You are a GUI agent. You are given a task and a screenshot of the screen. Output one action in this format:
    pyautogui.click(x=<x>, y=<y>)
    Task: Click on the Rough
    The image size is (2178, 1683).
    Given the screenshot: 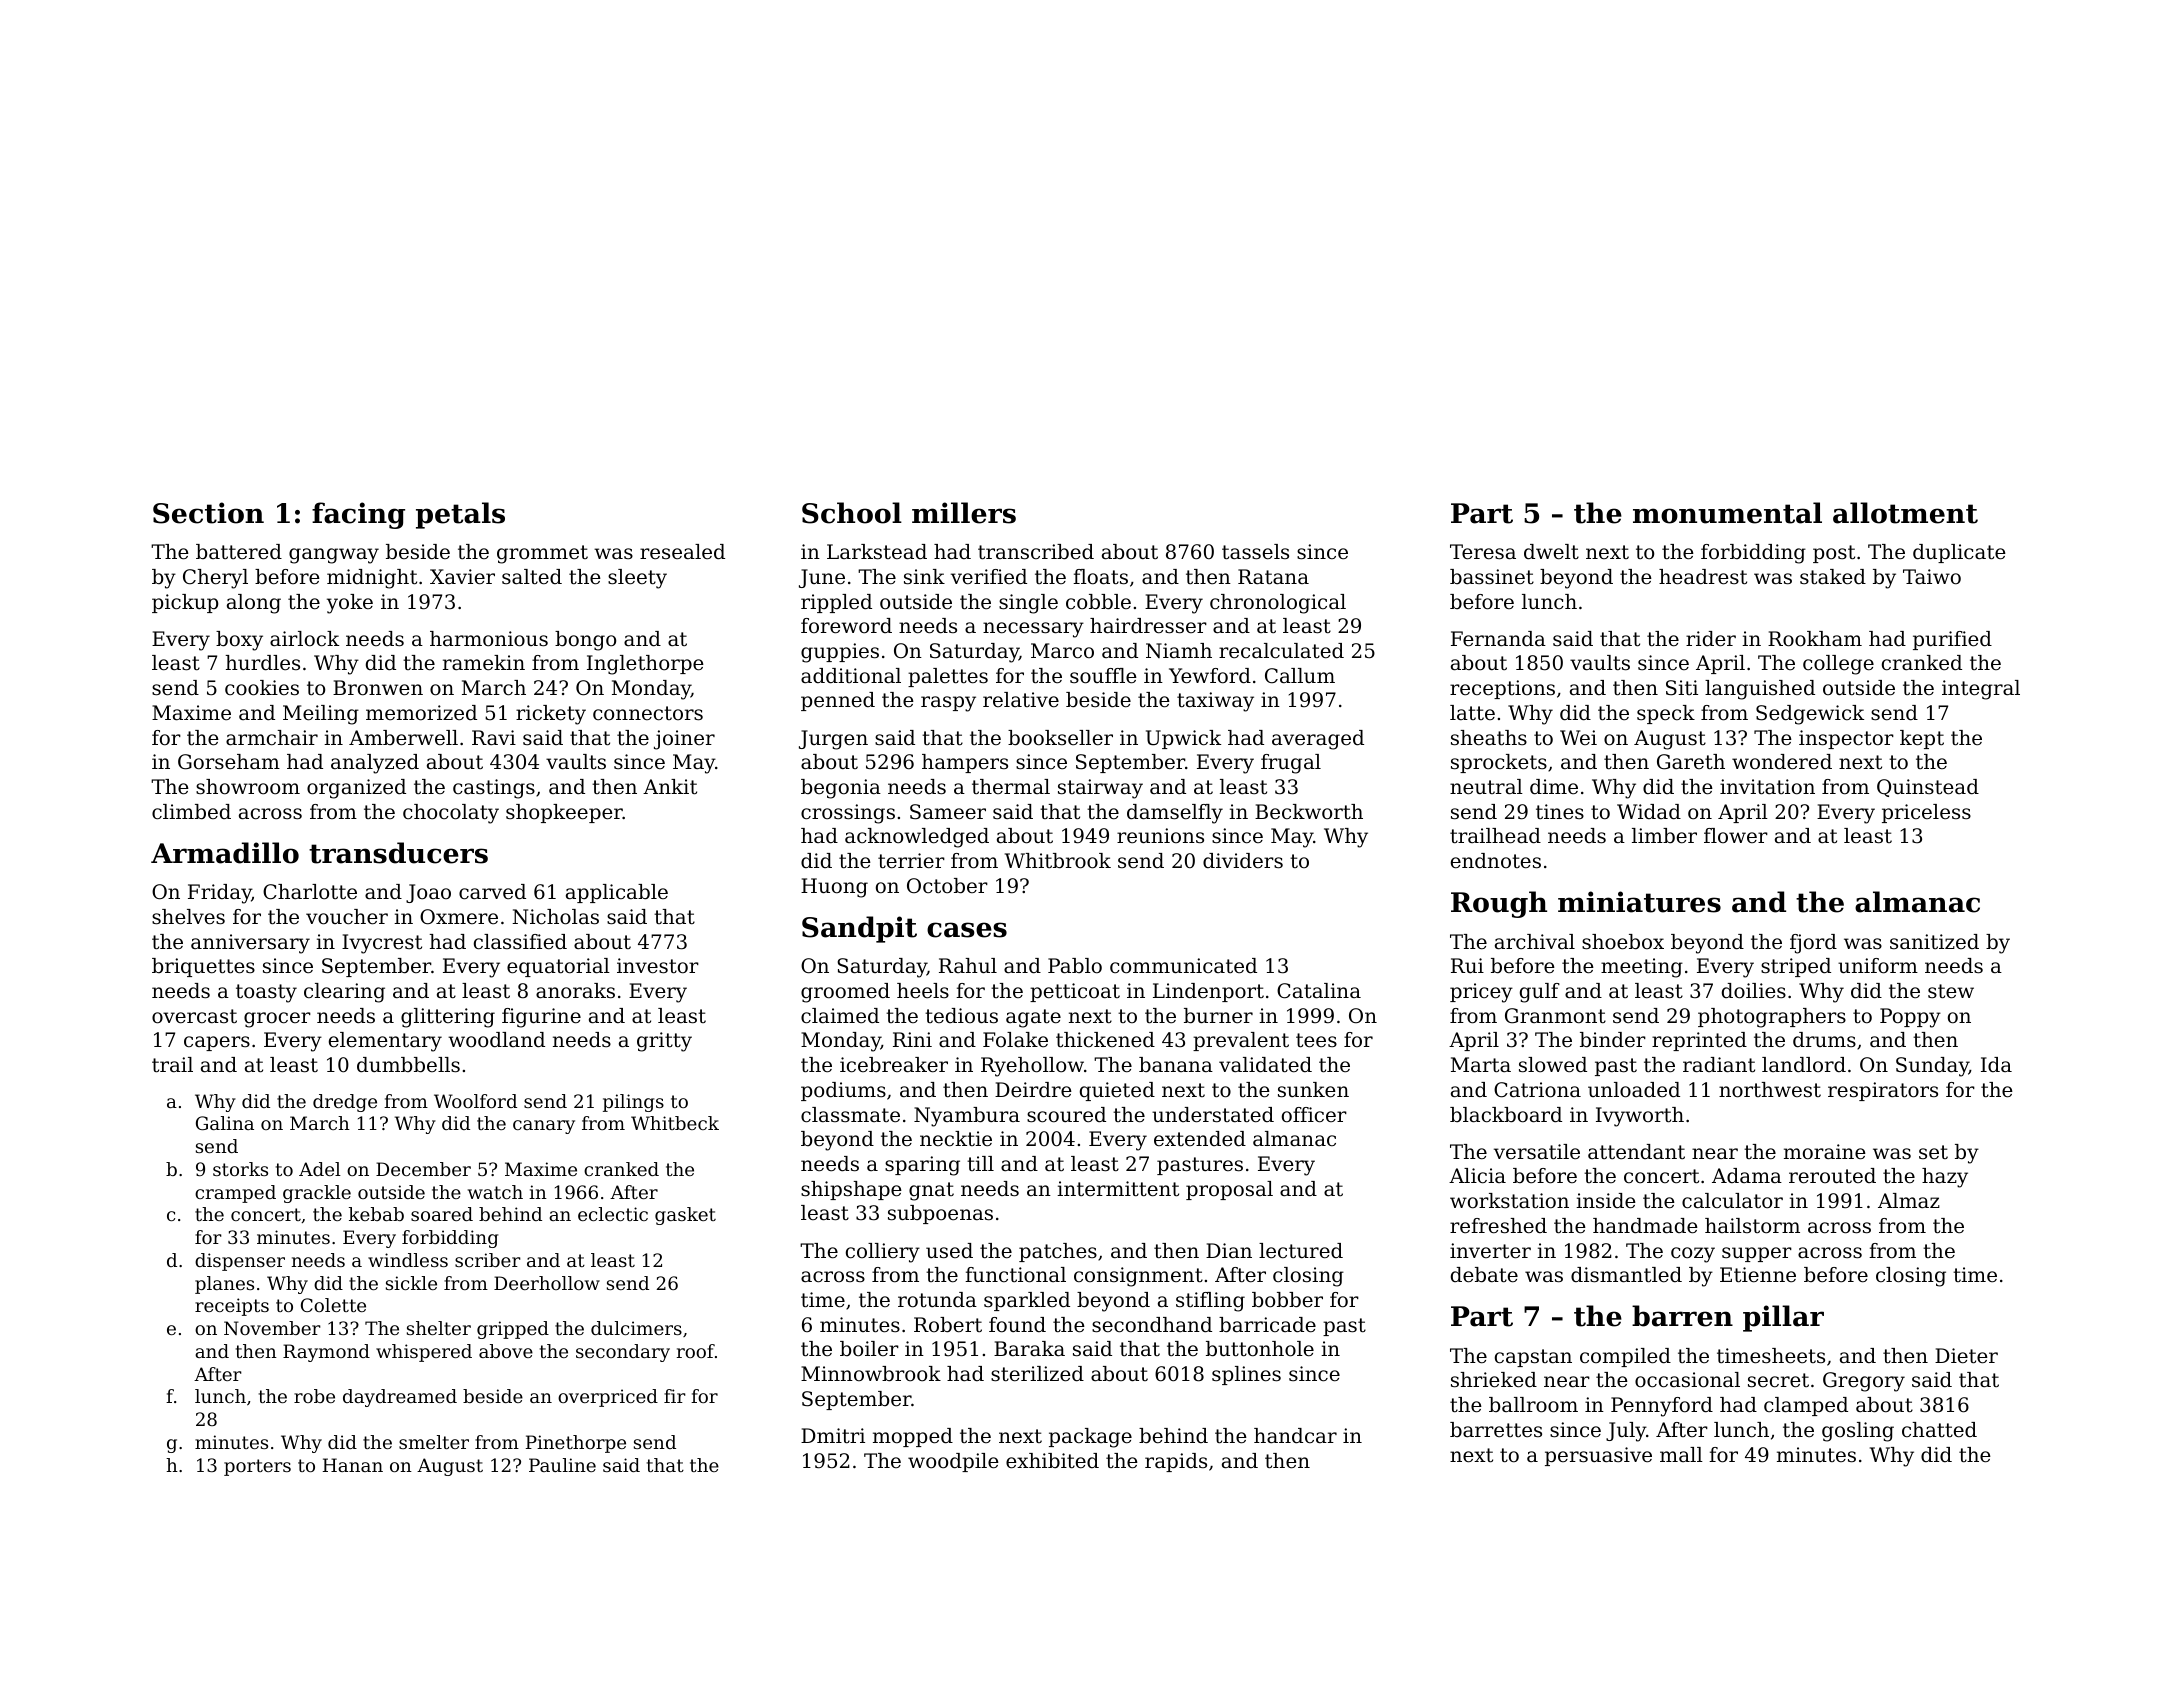 What is the action you would take?
    pyautogui.click(x=1499, y=904)
